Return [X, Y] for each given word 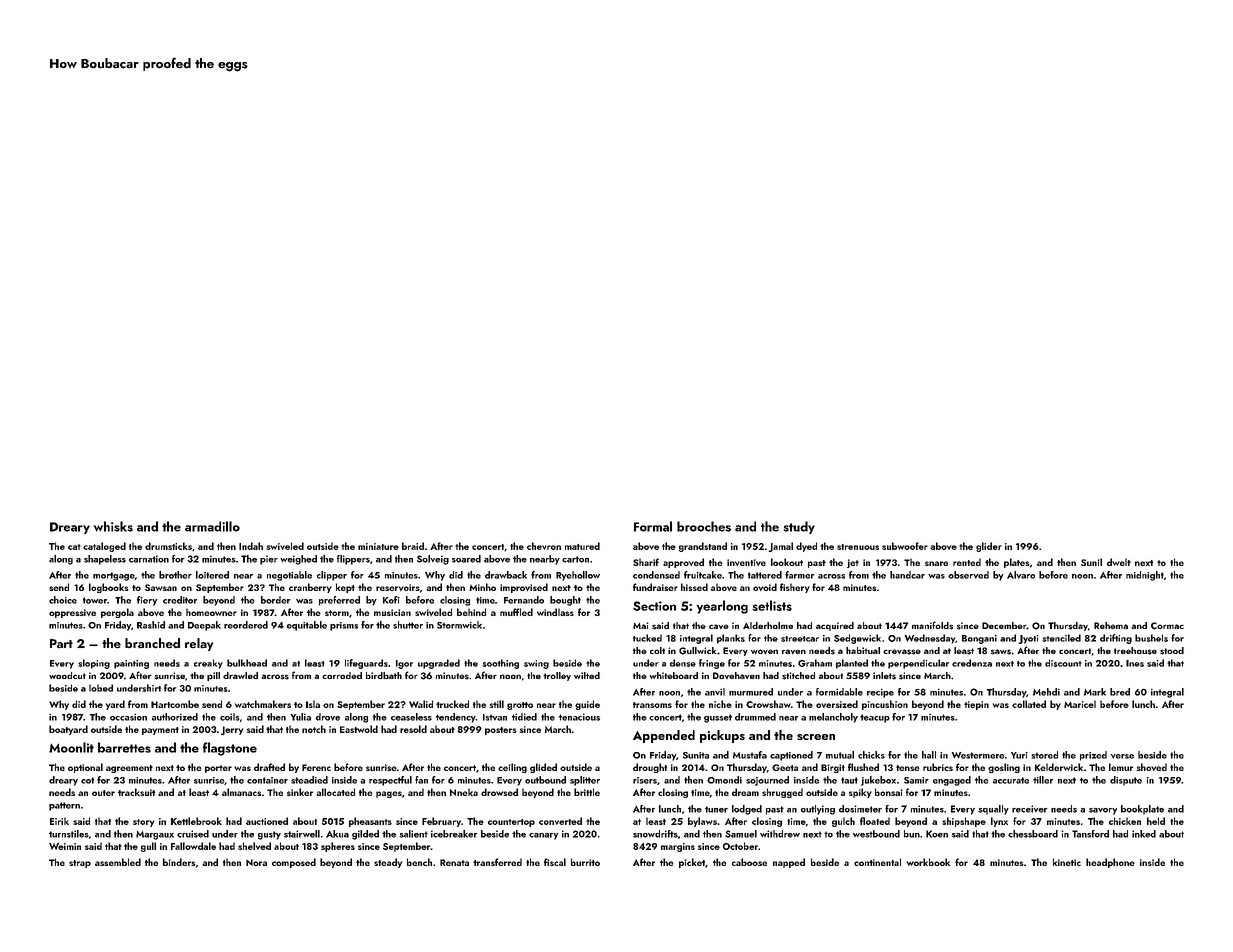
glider [989, 547]
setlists [772, 605]
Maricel [1080, 704]
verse [1122, 756]
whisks [113, 526]
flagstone [230, 749]
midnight [1145, 576]
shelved [254, 846]
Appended [664, 736]
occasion [128, 717]
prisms [344, 626]
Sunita [696, 755]
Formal [653, 526]
